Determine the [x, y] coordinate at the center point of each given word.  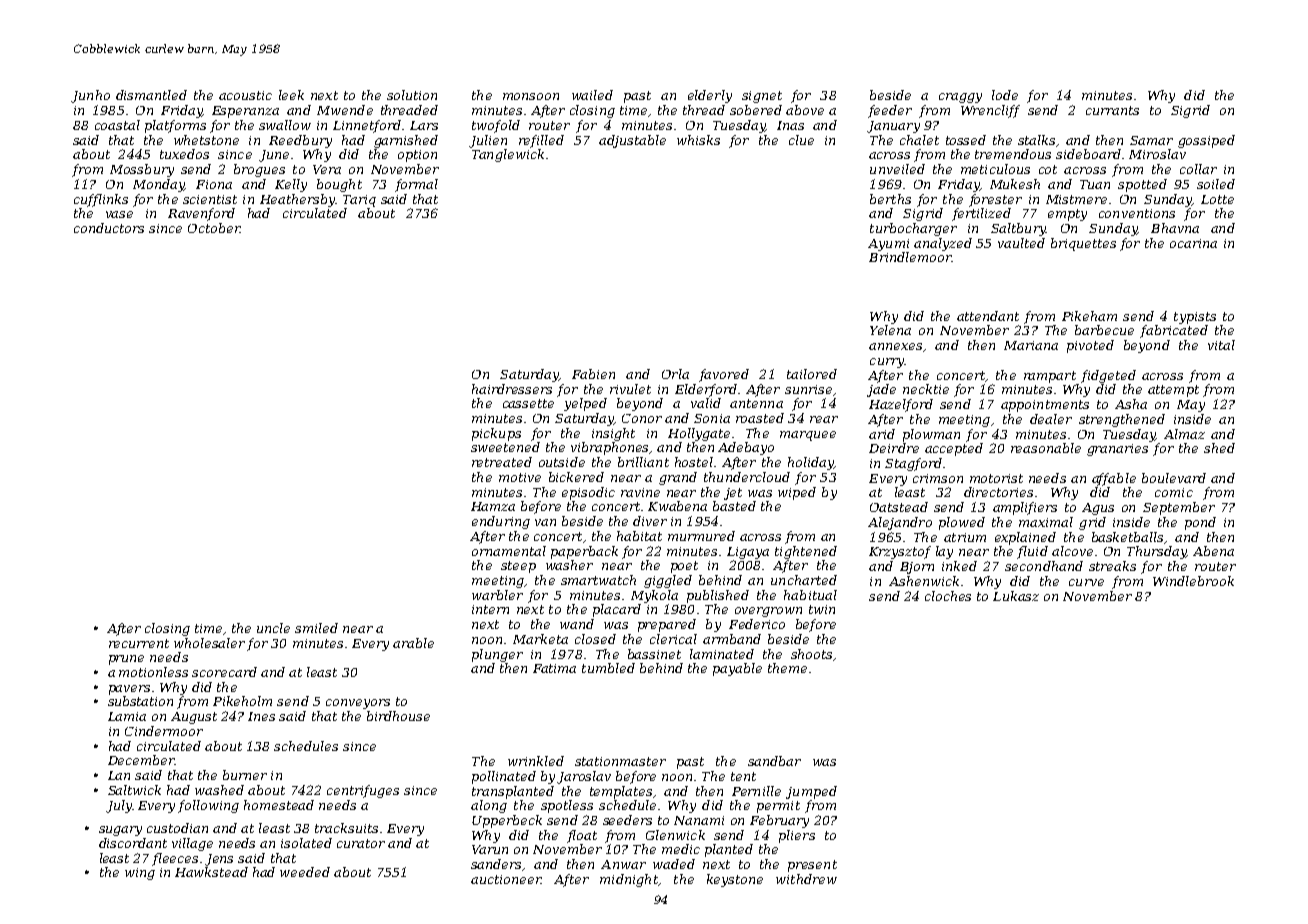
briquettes [1083, 244]
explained [1025, 538]
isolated [306, 843]
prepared [667, 625]
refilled [541, 141]
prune [126, 660]
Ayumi [888, 245]
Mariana [1031, 345]
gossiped [1206, 141]
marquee [808, 436]
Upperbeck [507, 821]
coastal [117, 125]
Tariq [359, 201]
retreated [502, 462]
